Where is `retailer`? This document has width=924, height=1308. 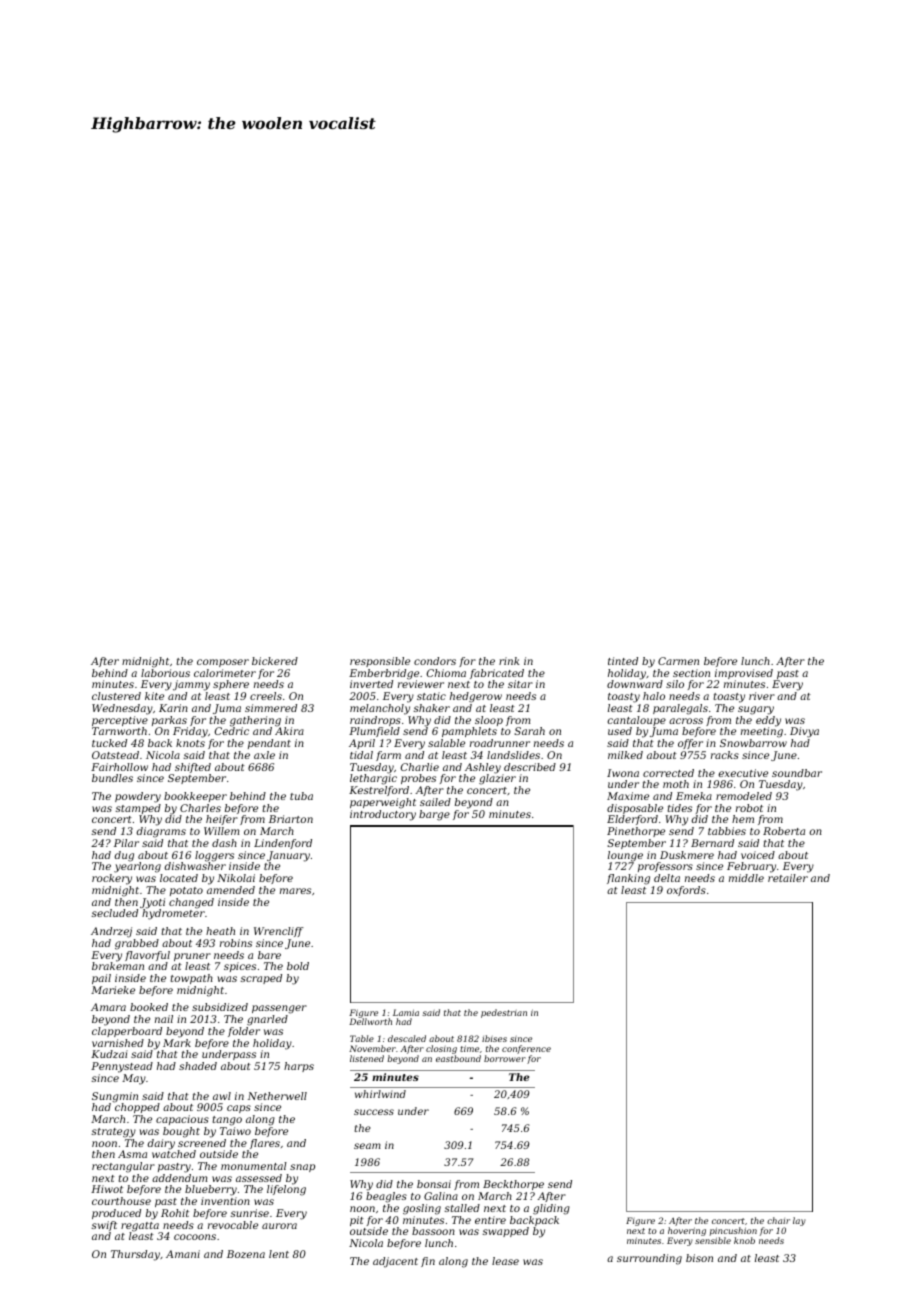
retailer is located at coordinates (788, 878).
